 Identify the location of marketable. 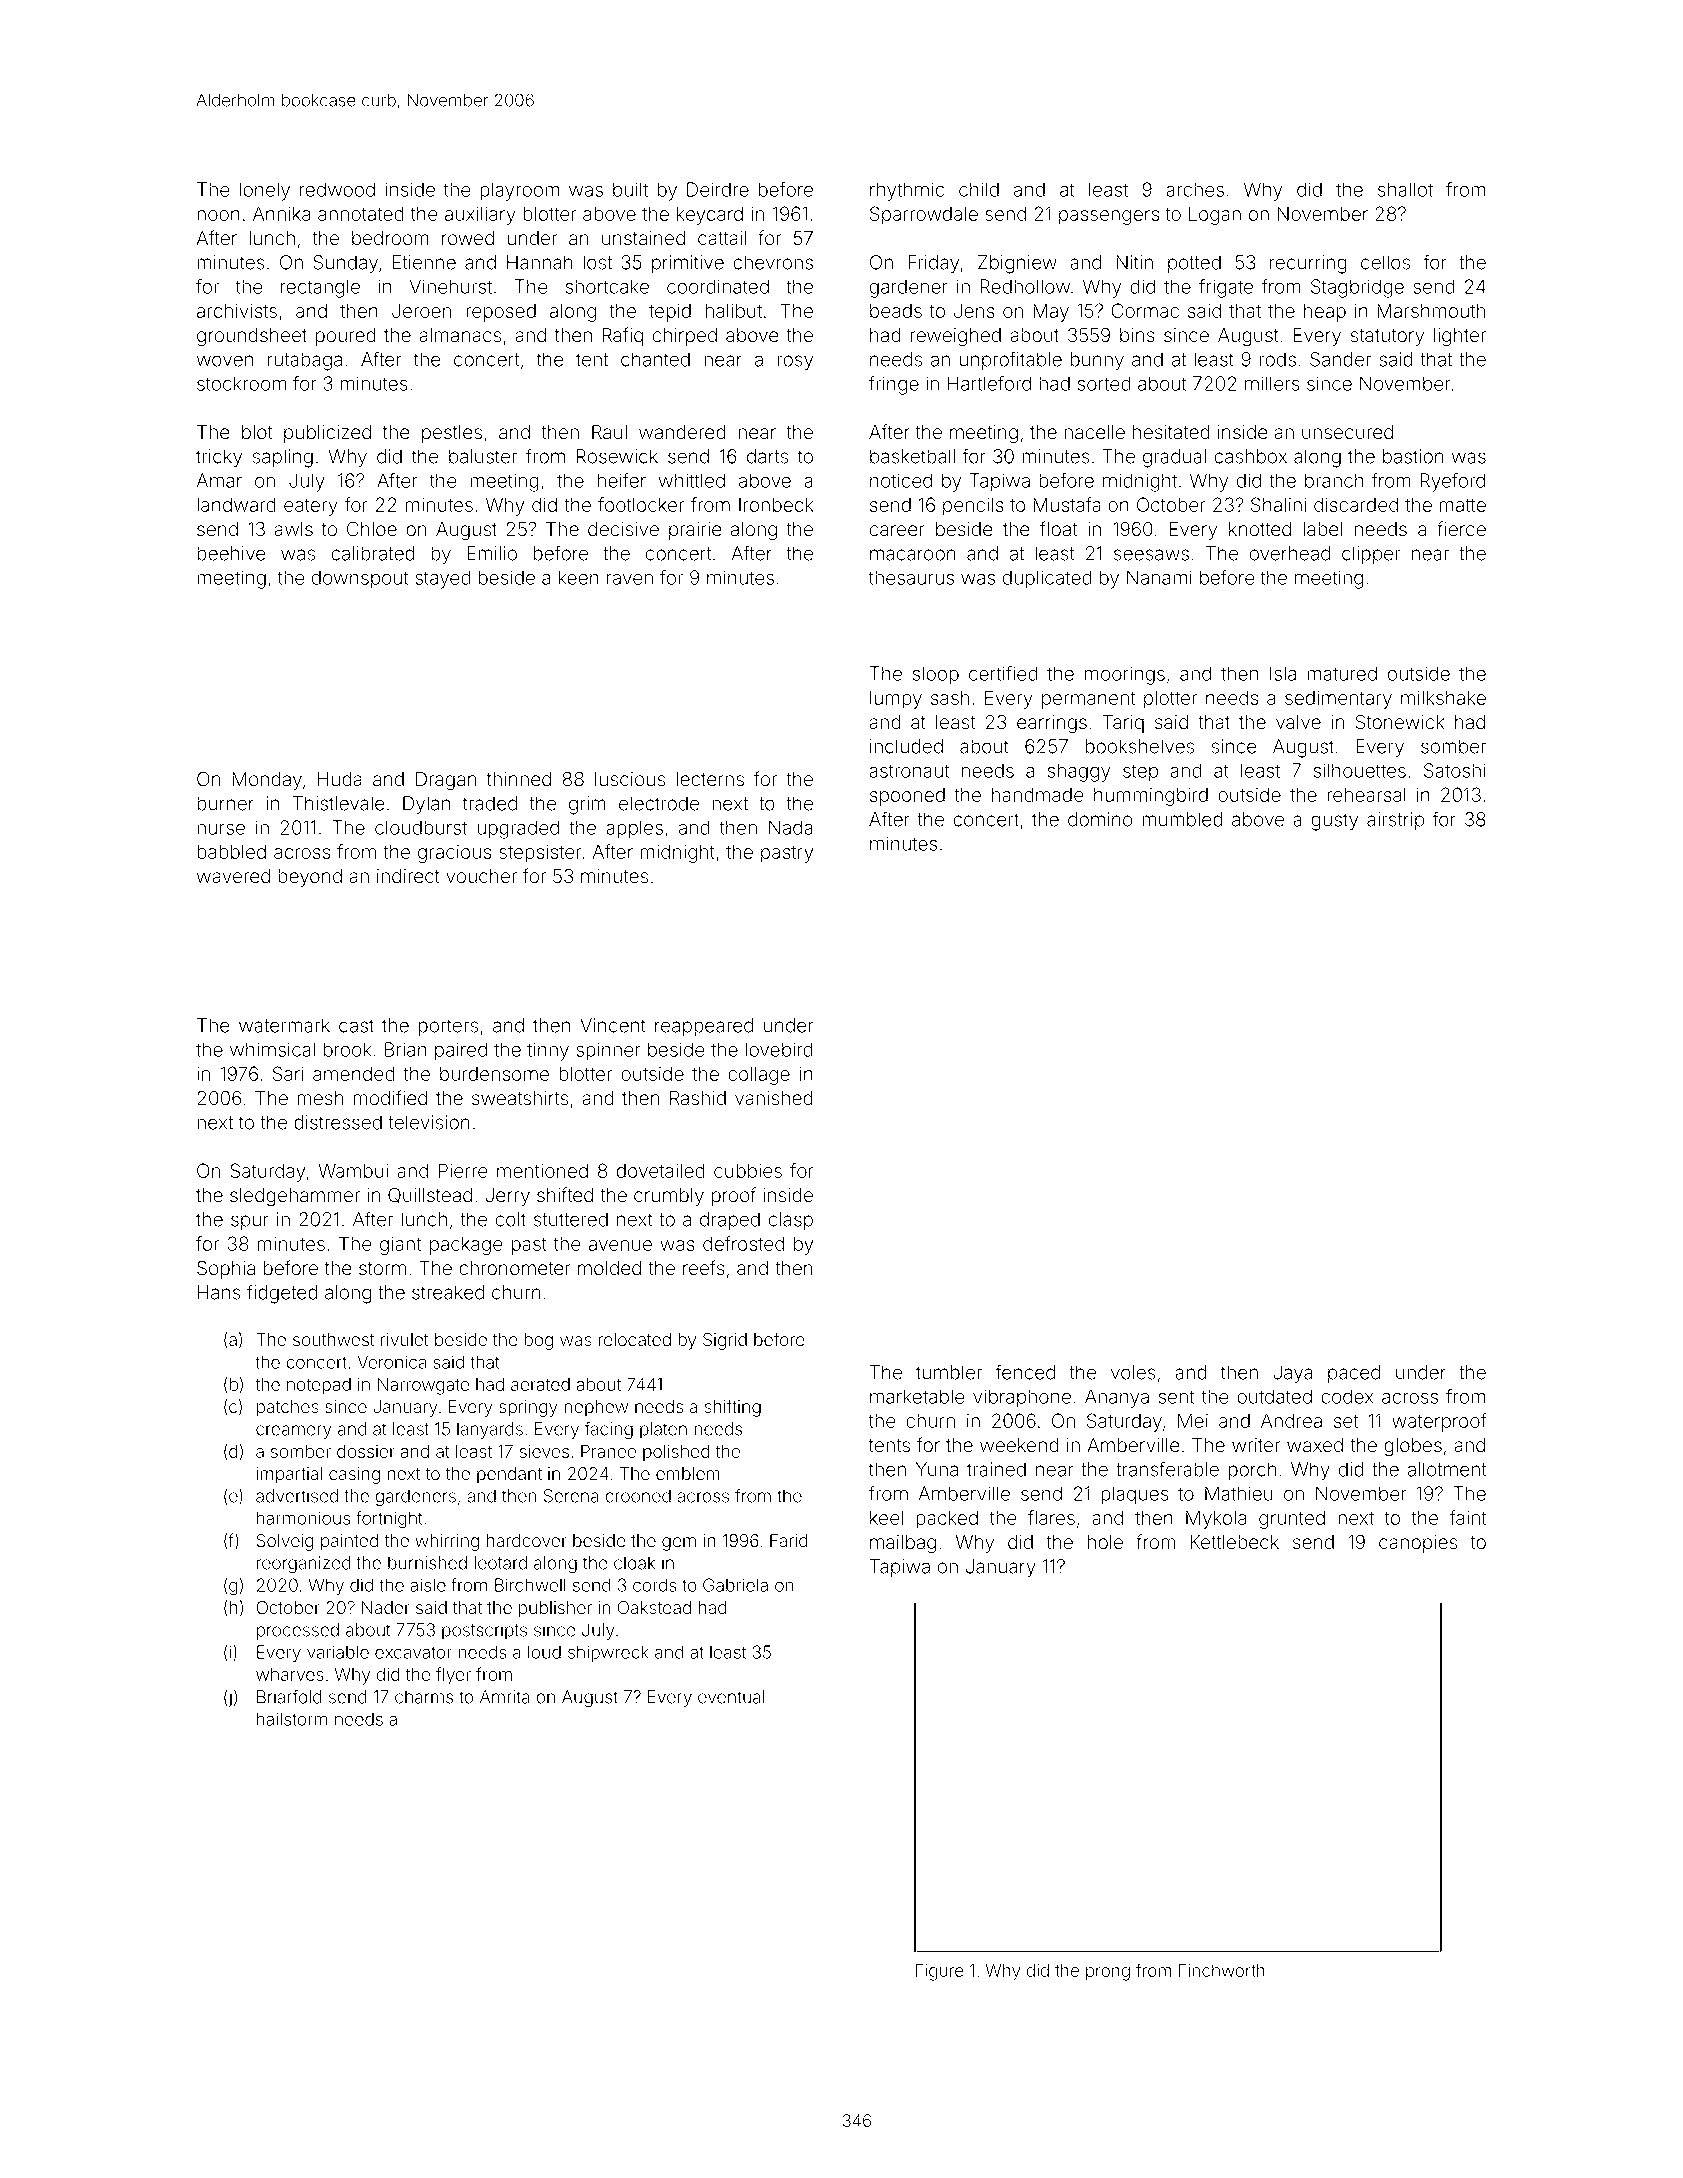
(917, 1396).
